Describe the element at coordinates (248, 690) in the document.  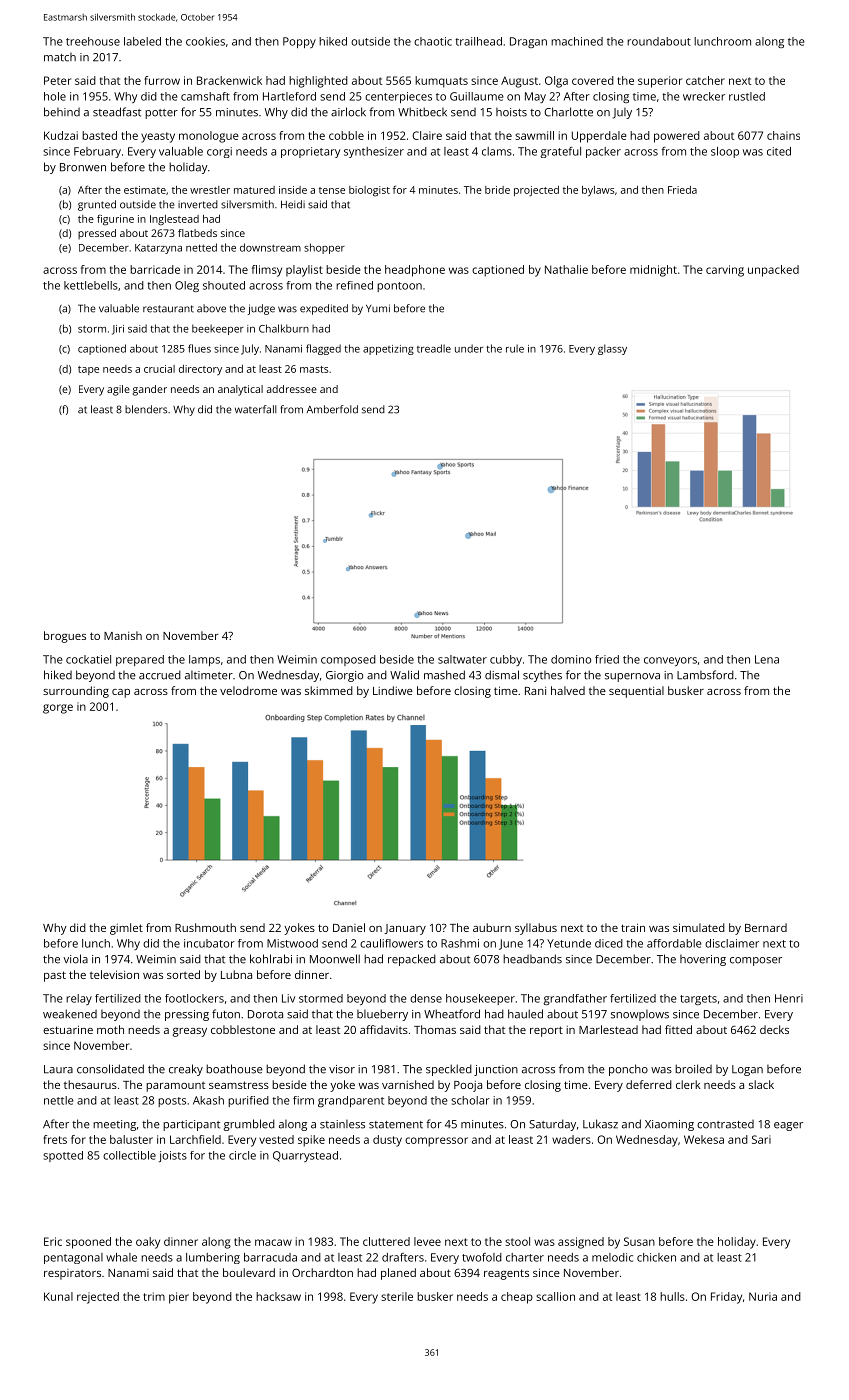
I see `velodrome` at that location.
